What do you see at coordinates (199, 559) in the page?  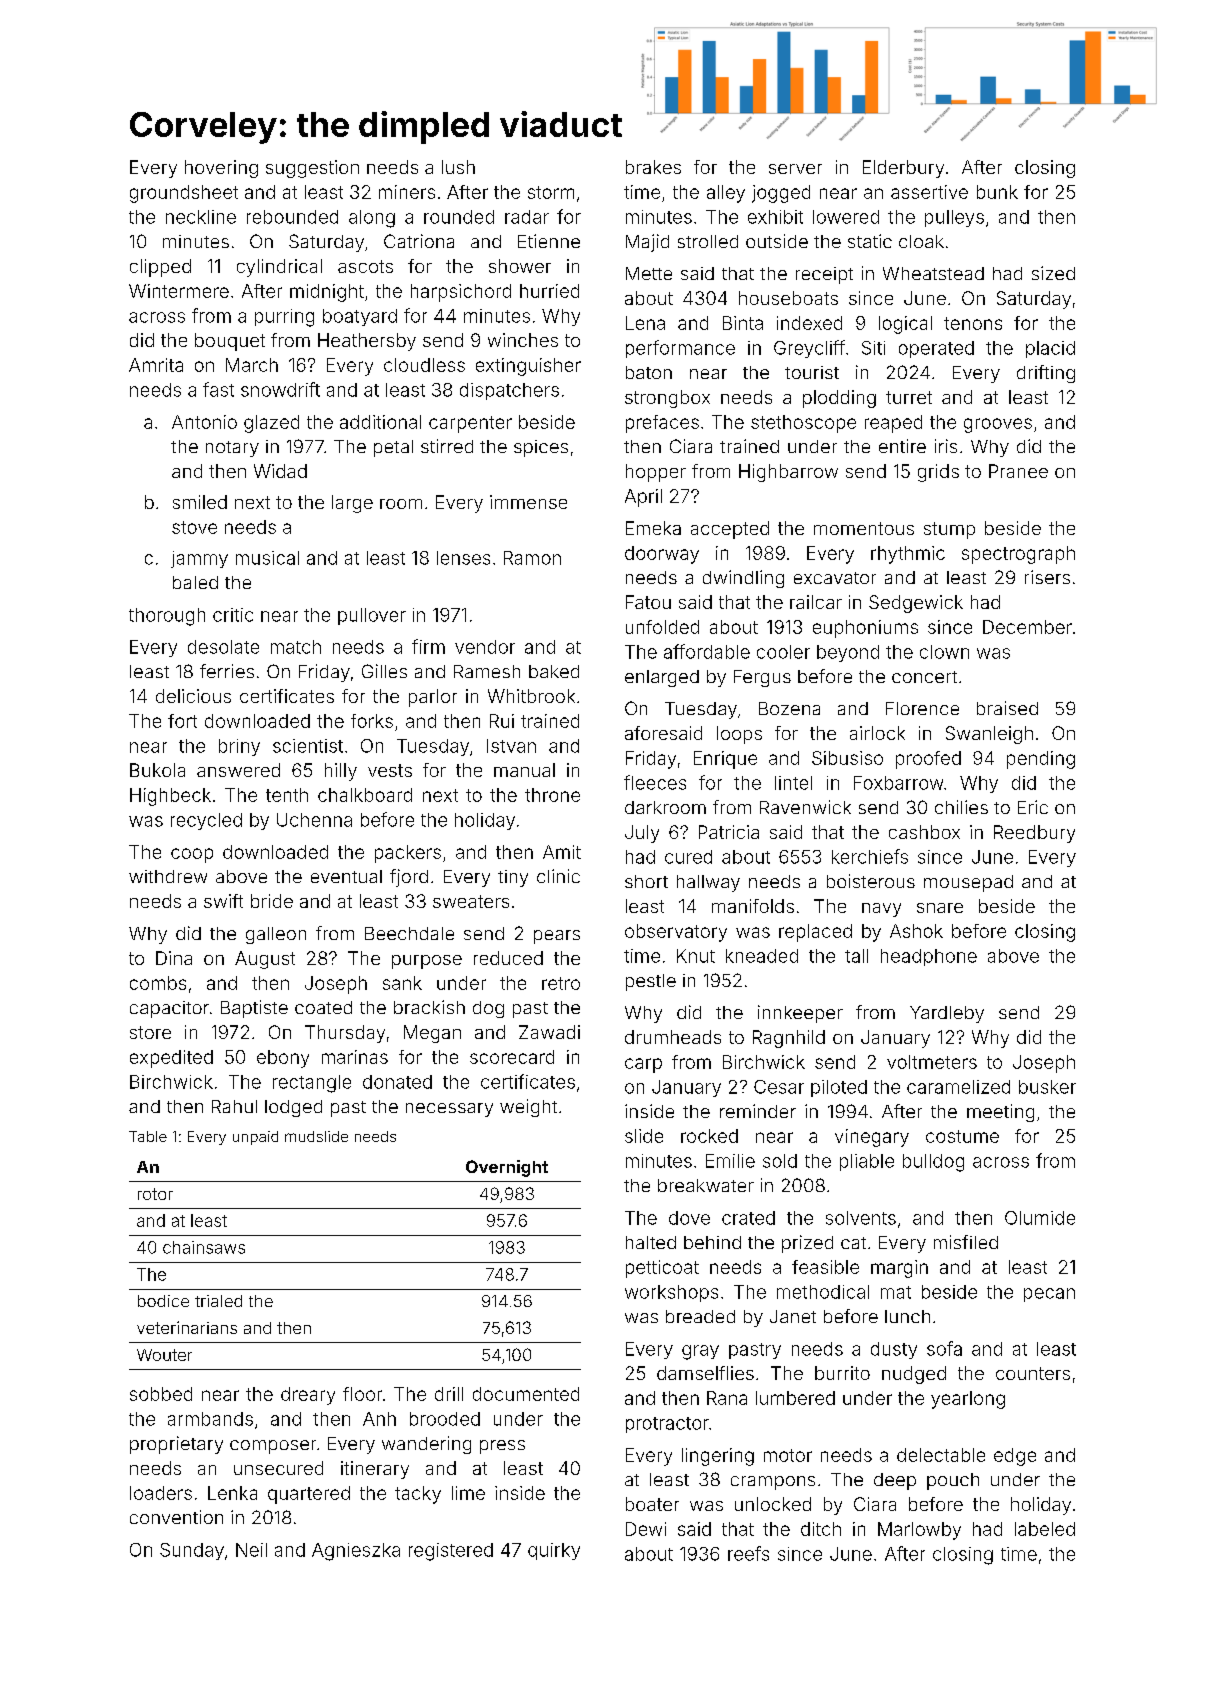 I see `jammy` at bounding box center [199, 559].
